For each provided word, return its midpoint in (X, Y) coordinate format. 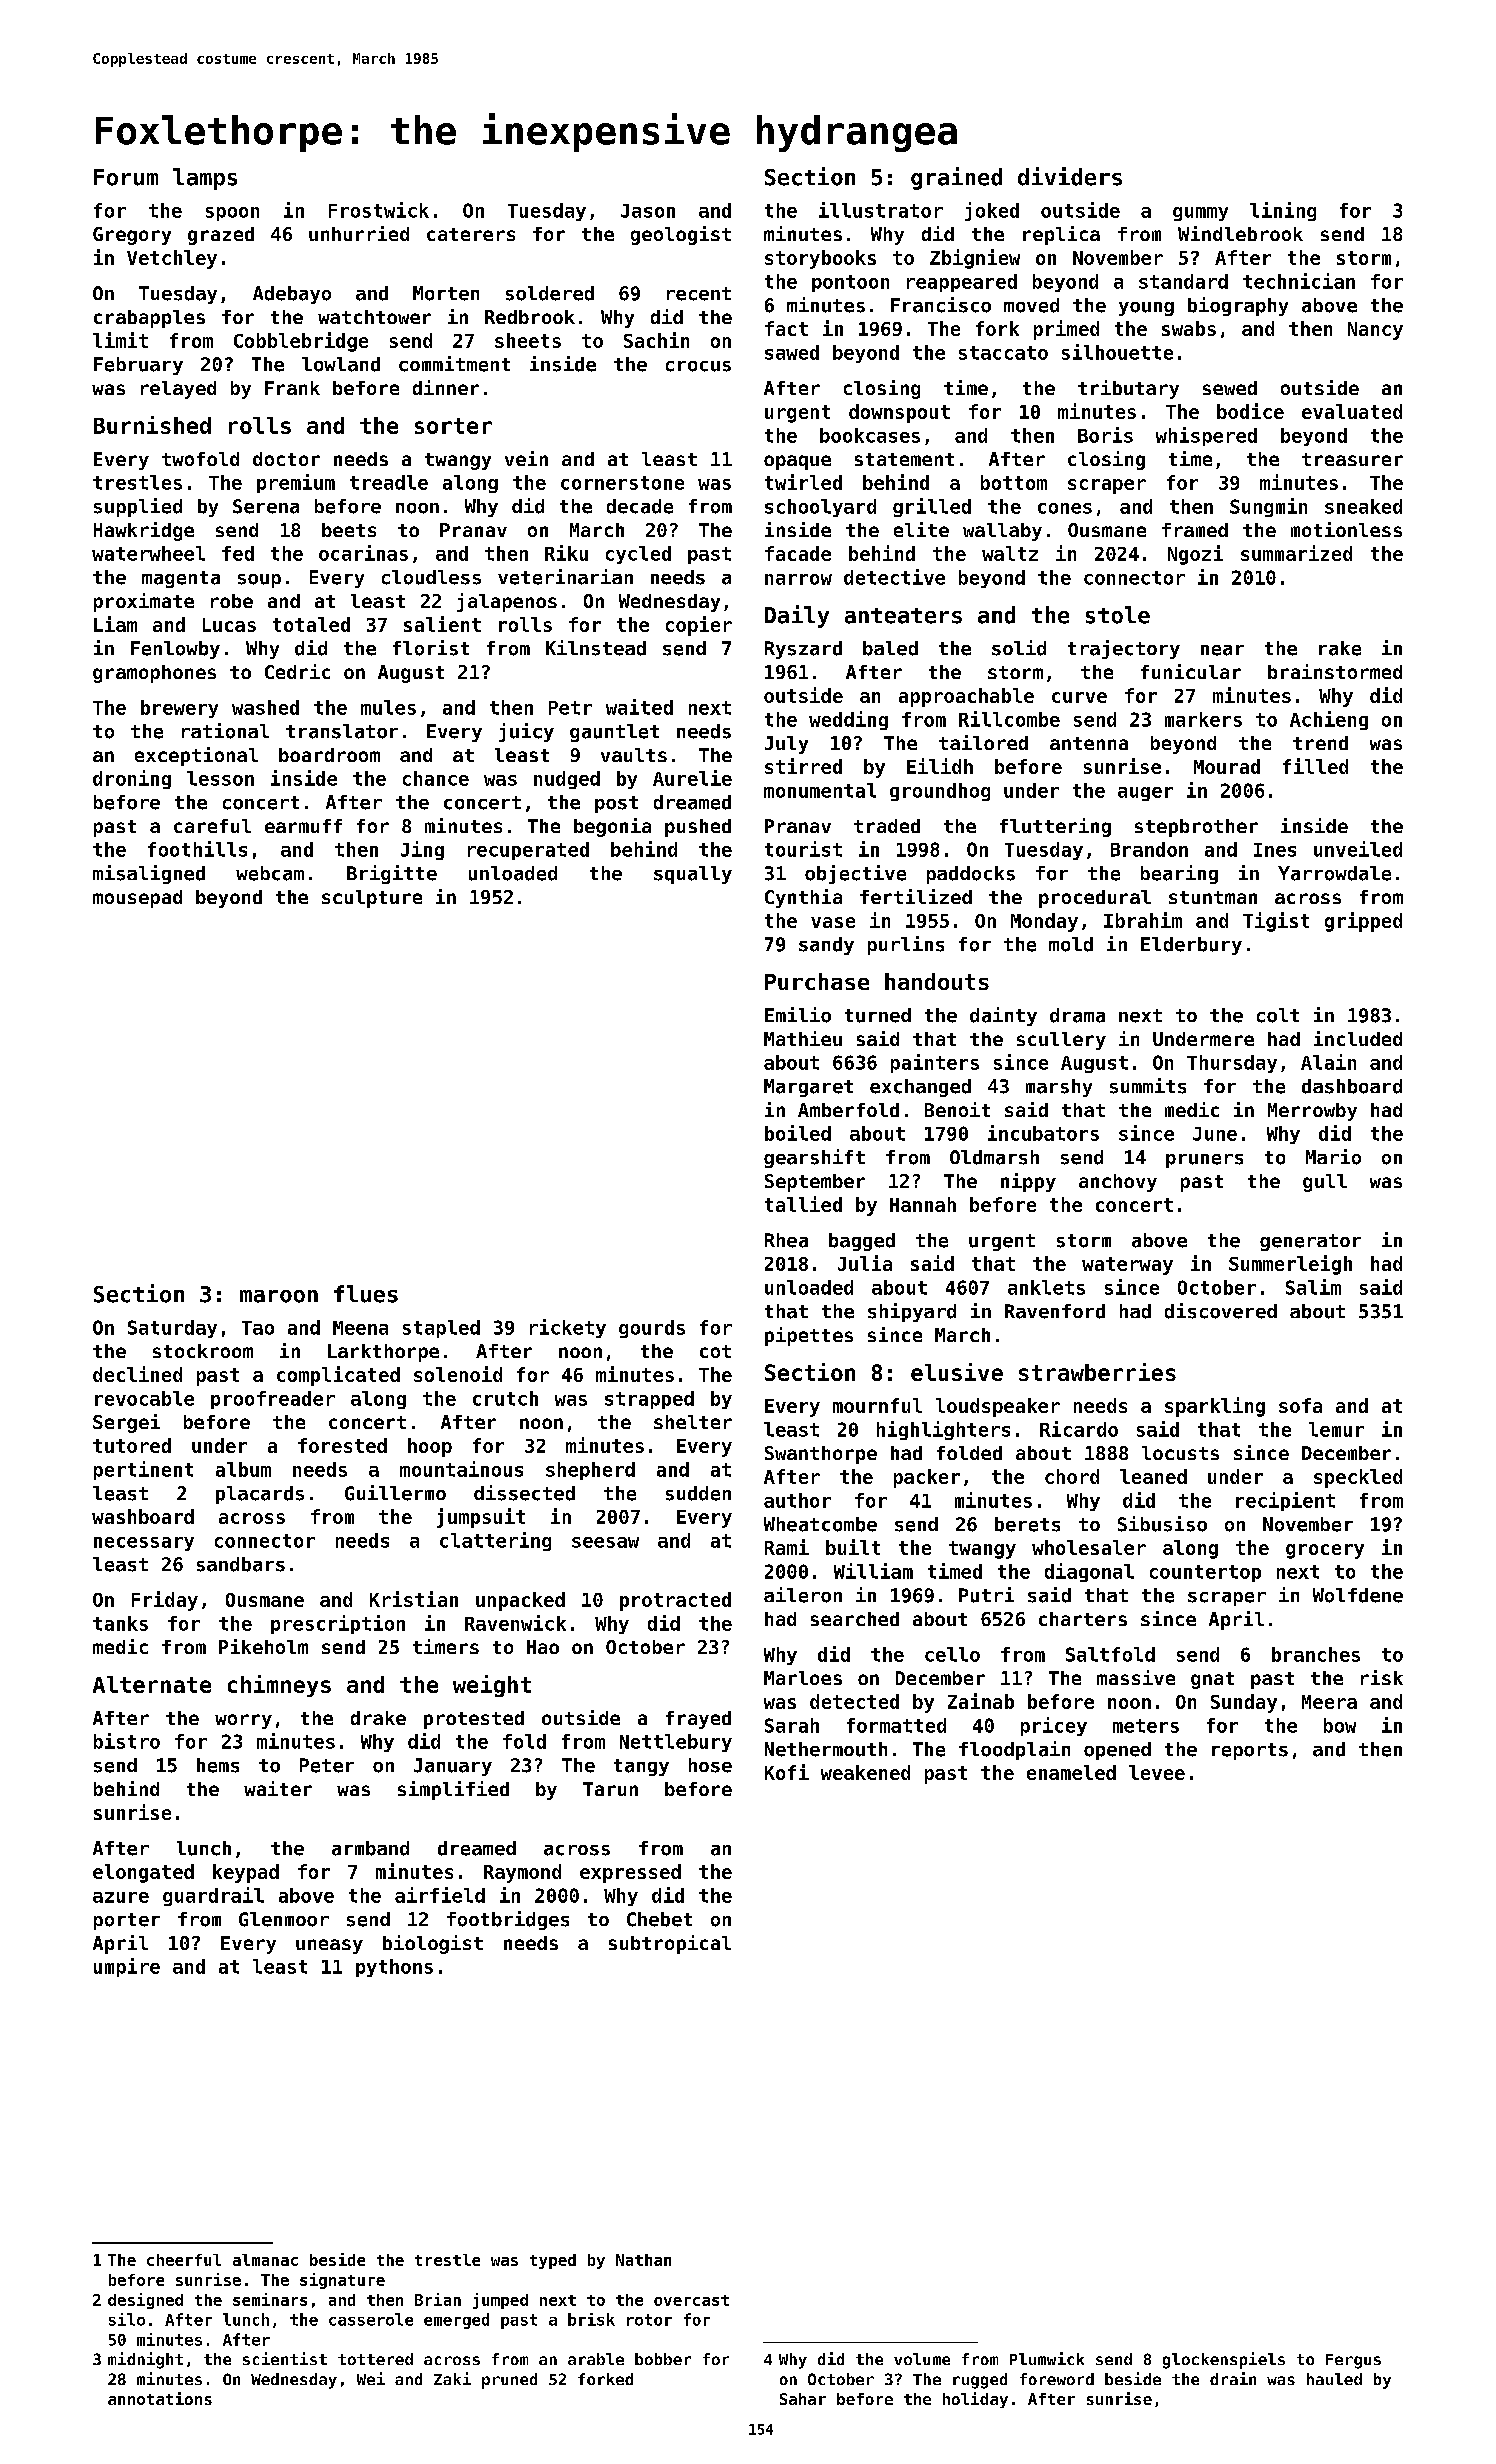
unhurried (359, 233)
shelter (693, 1422)
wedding (848, 720)
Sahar (803, 2399)
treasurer (1352, 459)
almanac (265, 2260)
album (243, 1469)
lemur (1336, 1429)
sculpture (372, 899)
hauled (1334, 2379)
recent (699, 294)
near (1222, 650)
